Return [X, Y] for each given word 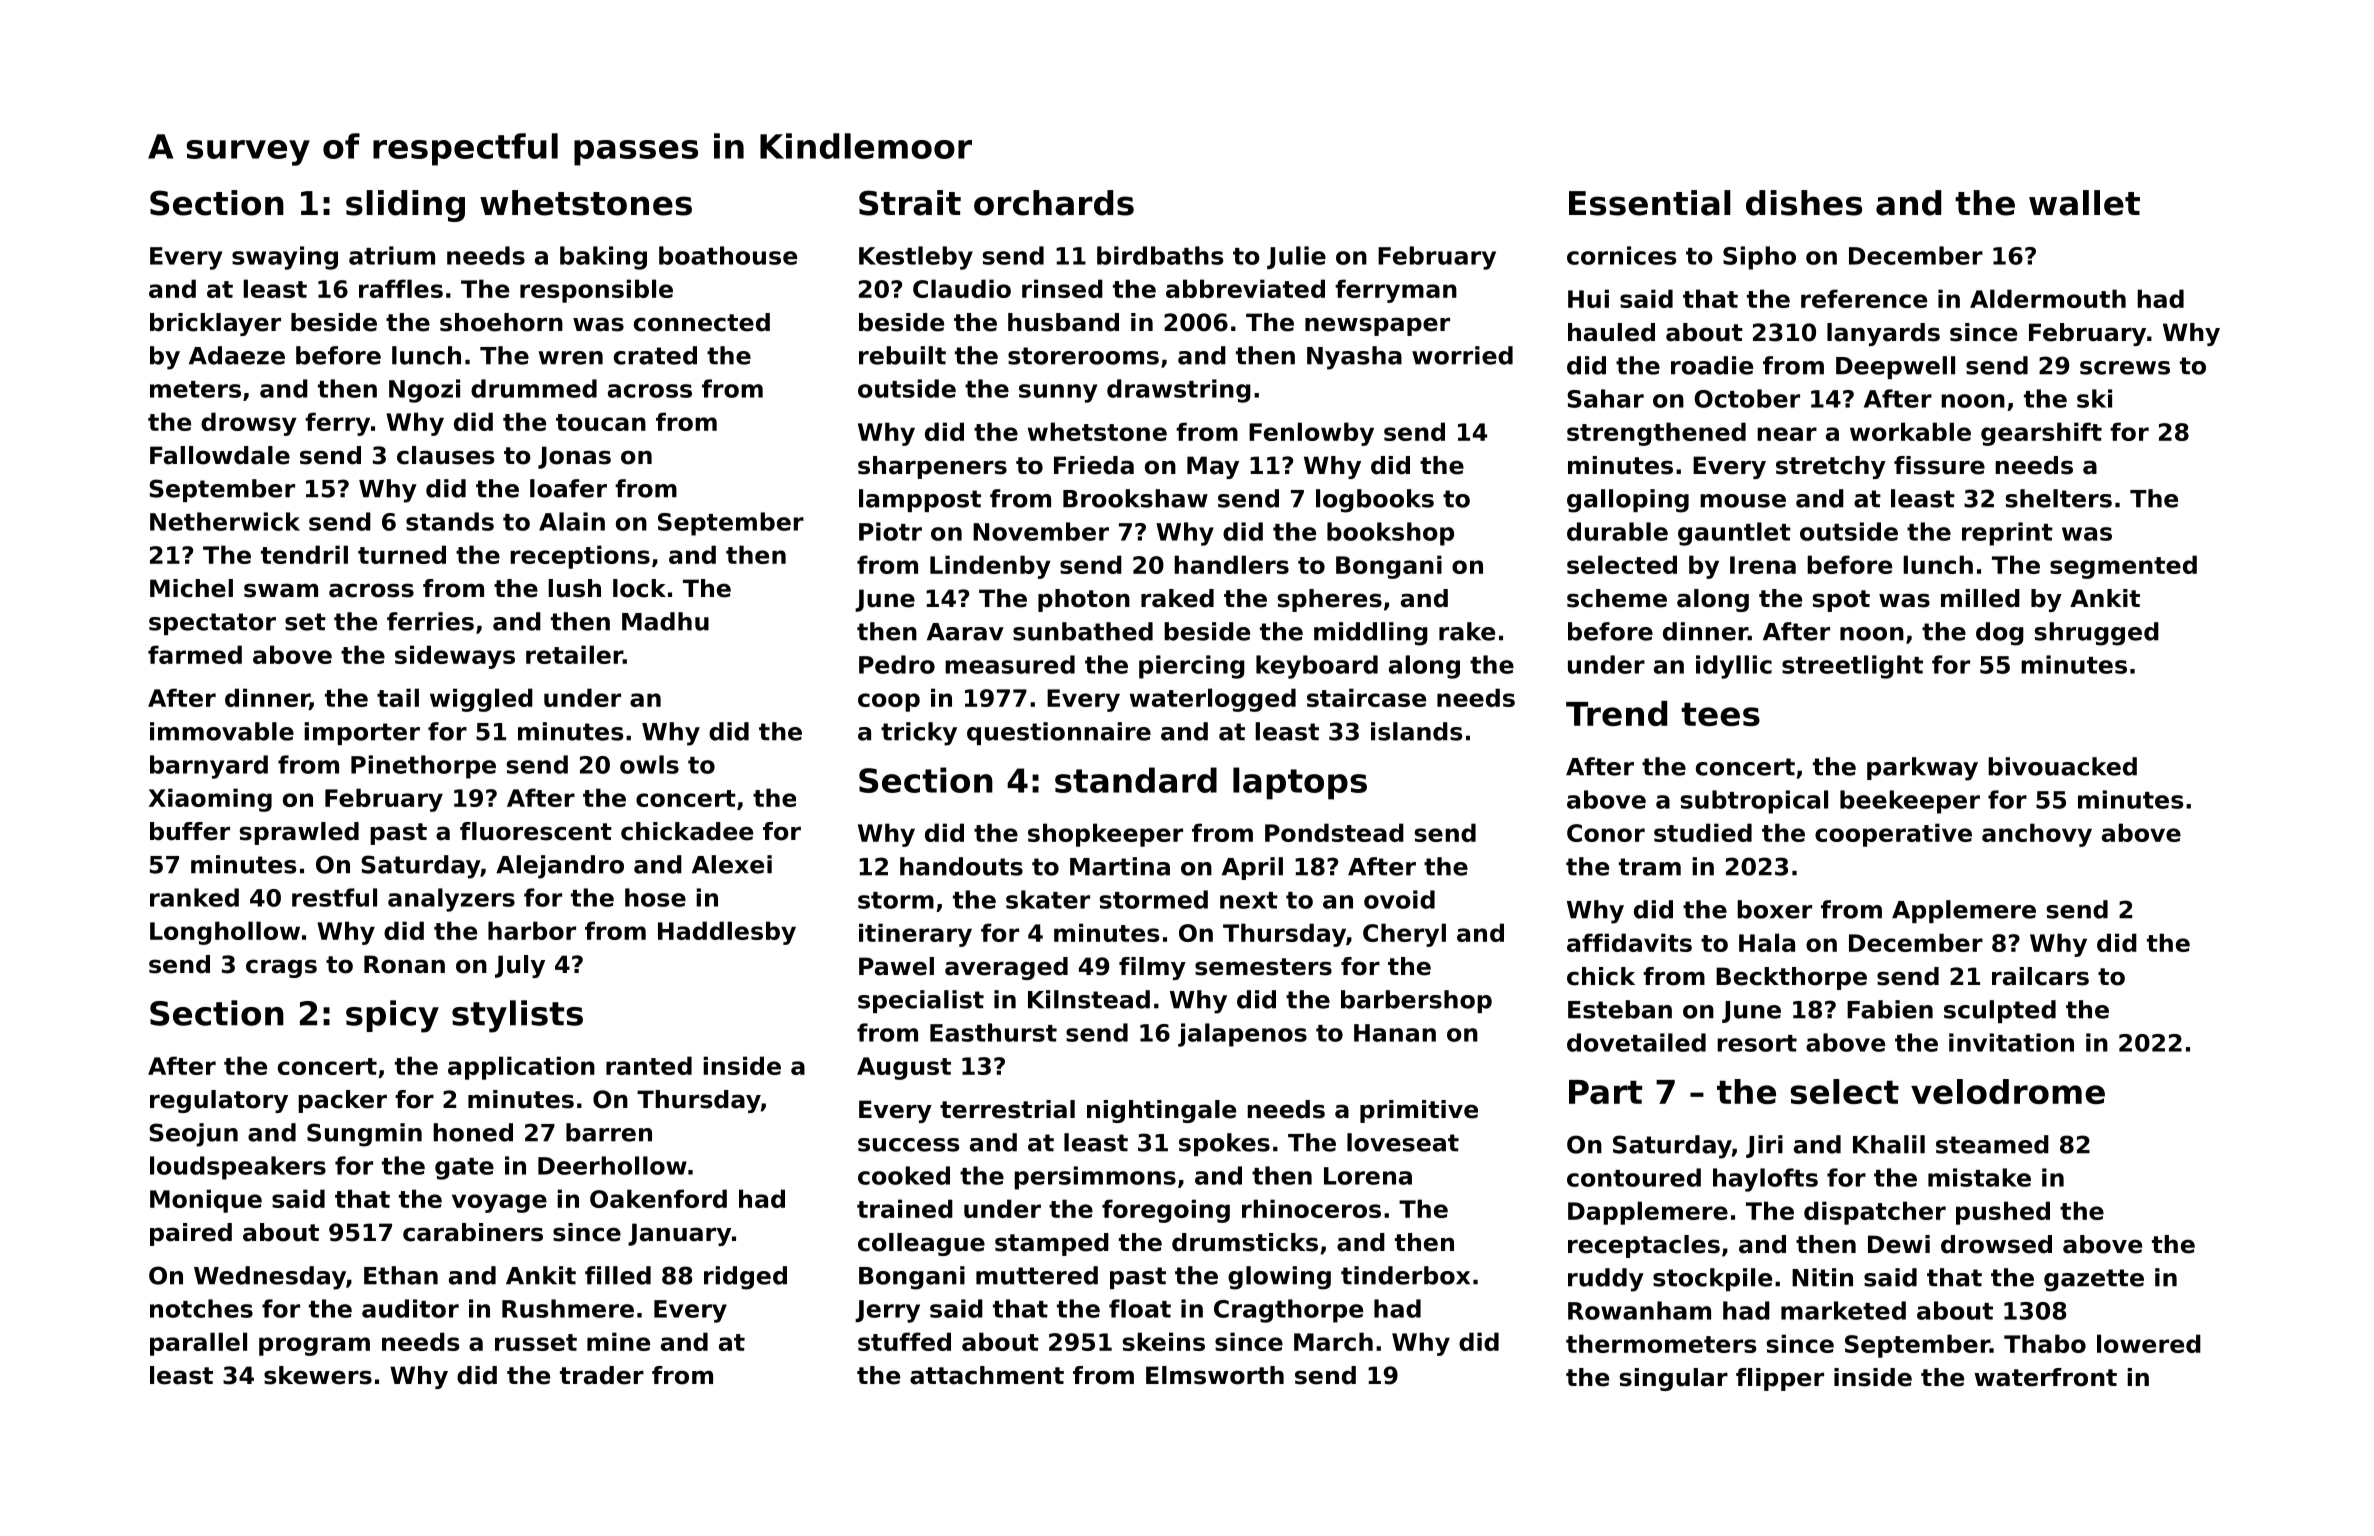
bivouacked [2062, 766]
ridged [745, 1278]
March [1333, 1341]
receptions [580, 557]
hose [655, 897]
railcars [2040, 976]
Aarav [965, 632]
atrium [392, 255]
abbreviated [1245, 288]
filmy [1152, 968]
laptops [1300, 783]
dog [2000, 634]
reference [1864, 298]
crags [281, 968]
